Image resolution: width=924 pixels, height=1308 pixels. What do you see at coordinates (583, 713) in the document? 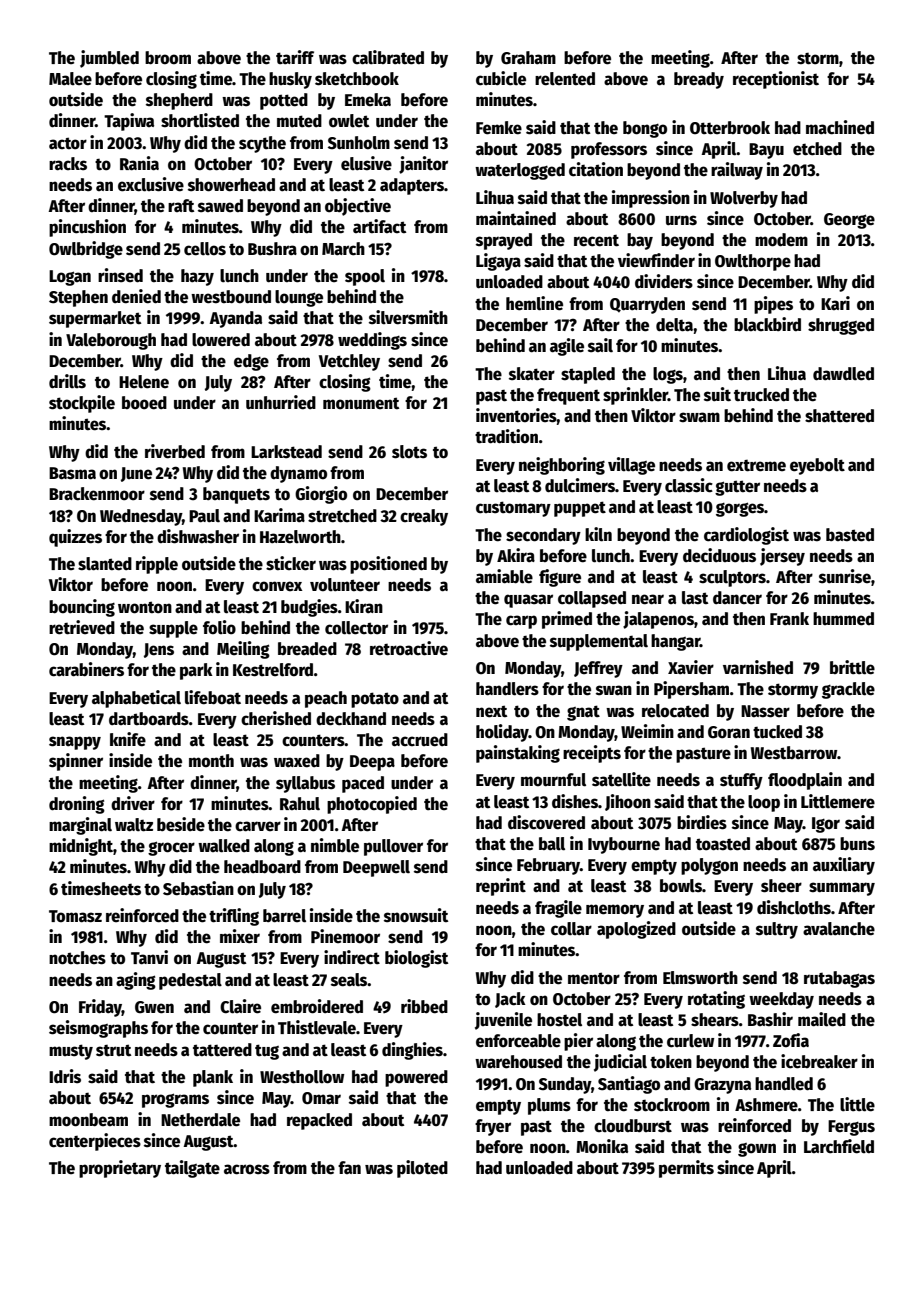
I see `gnat` at bounding box center [583, 713].
